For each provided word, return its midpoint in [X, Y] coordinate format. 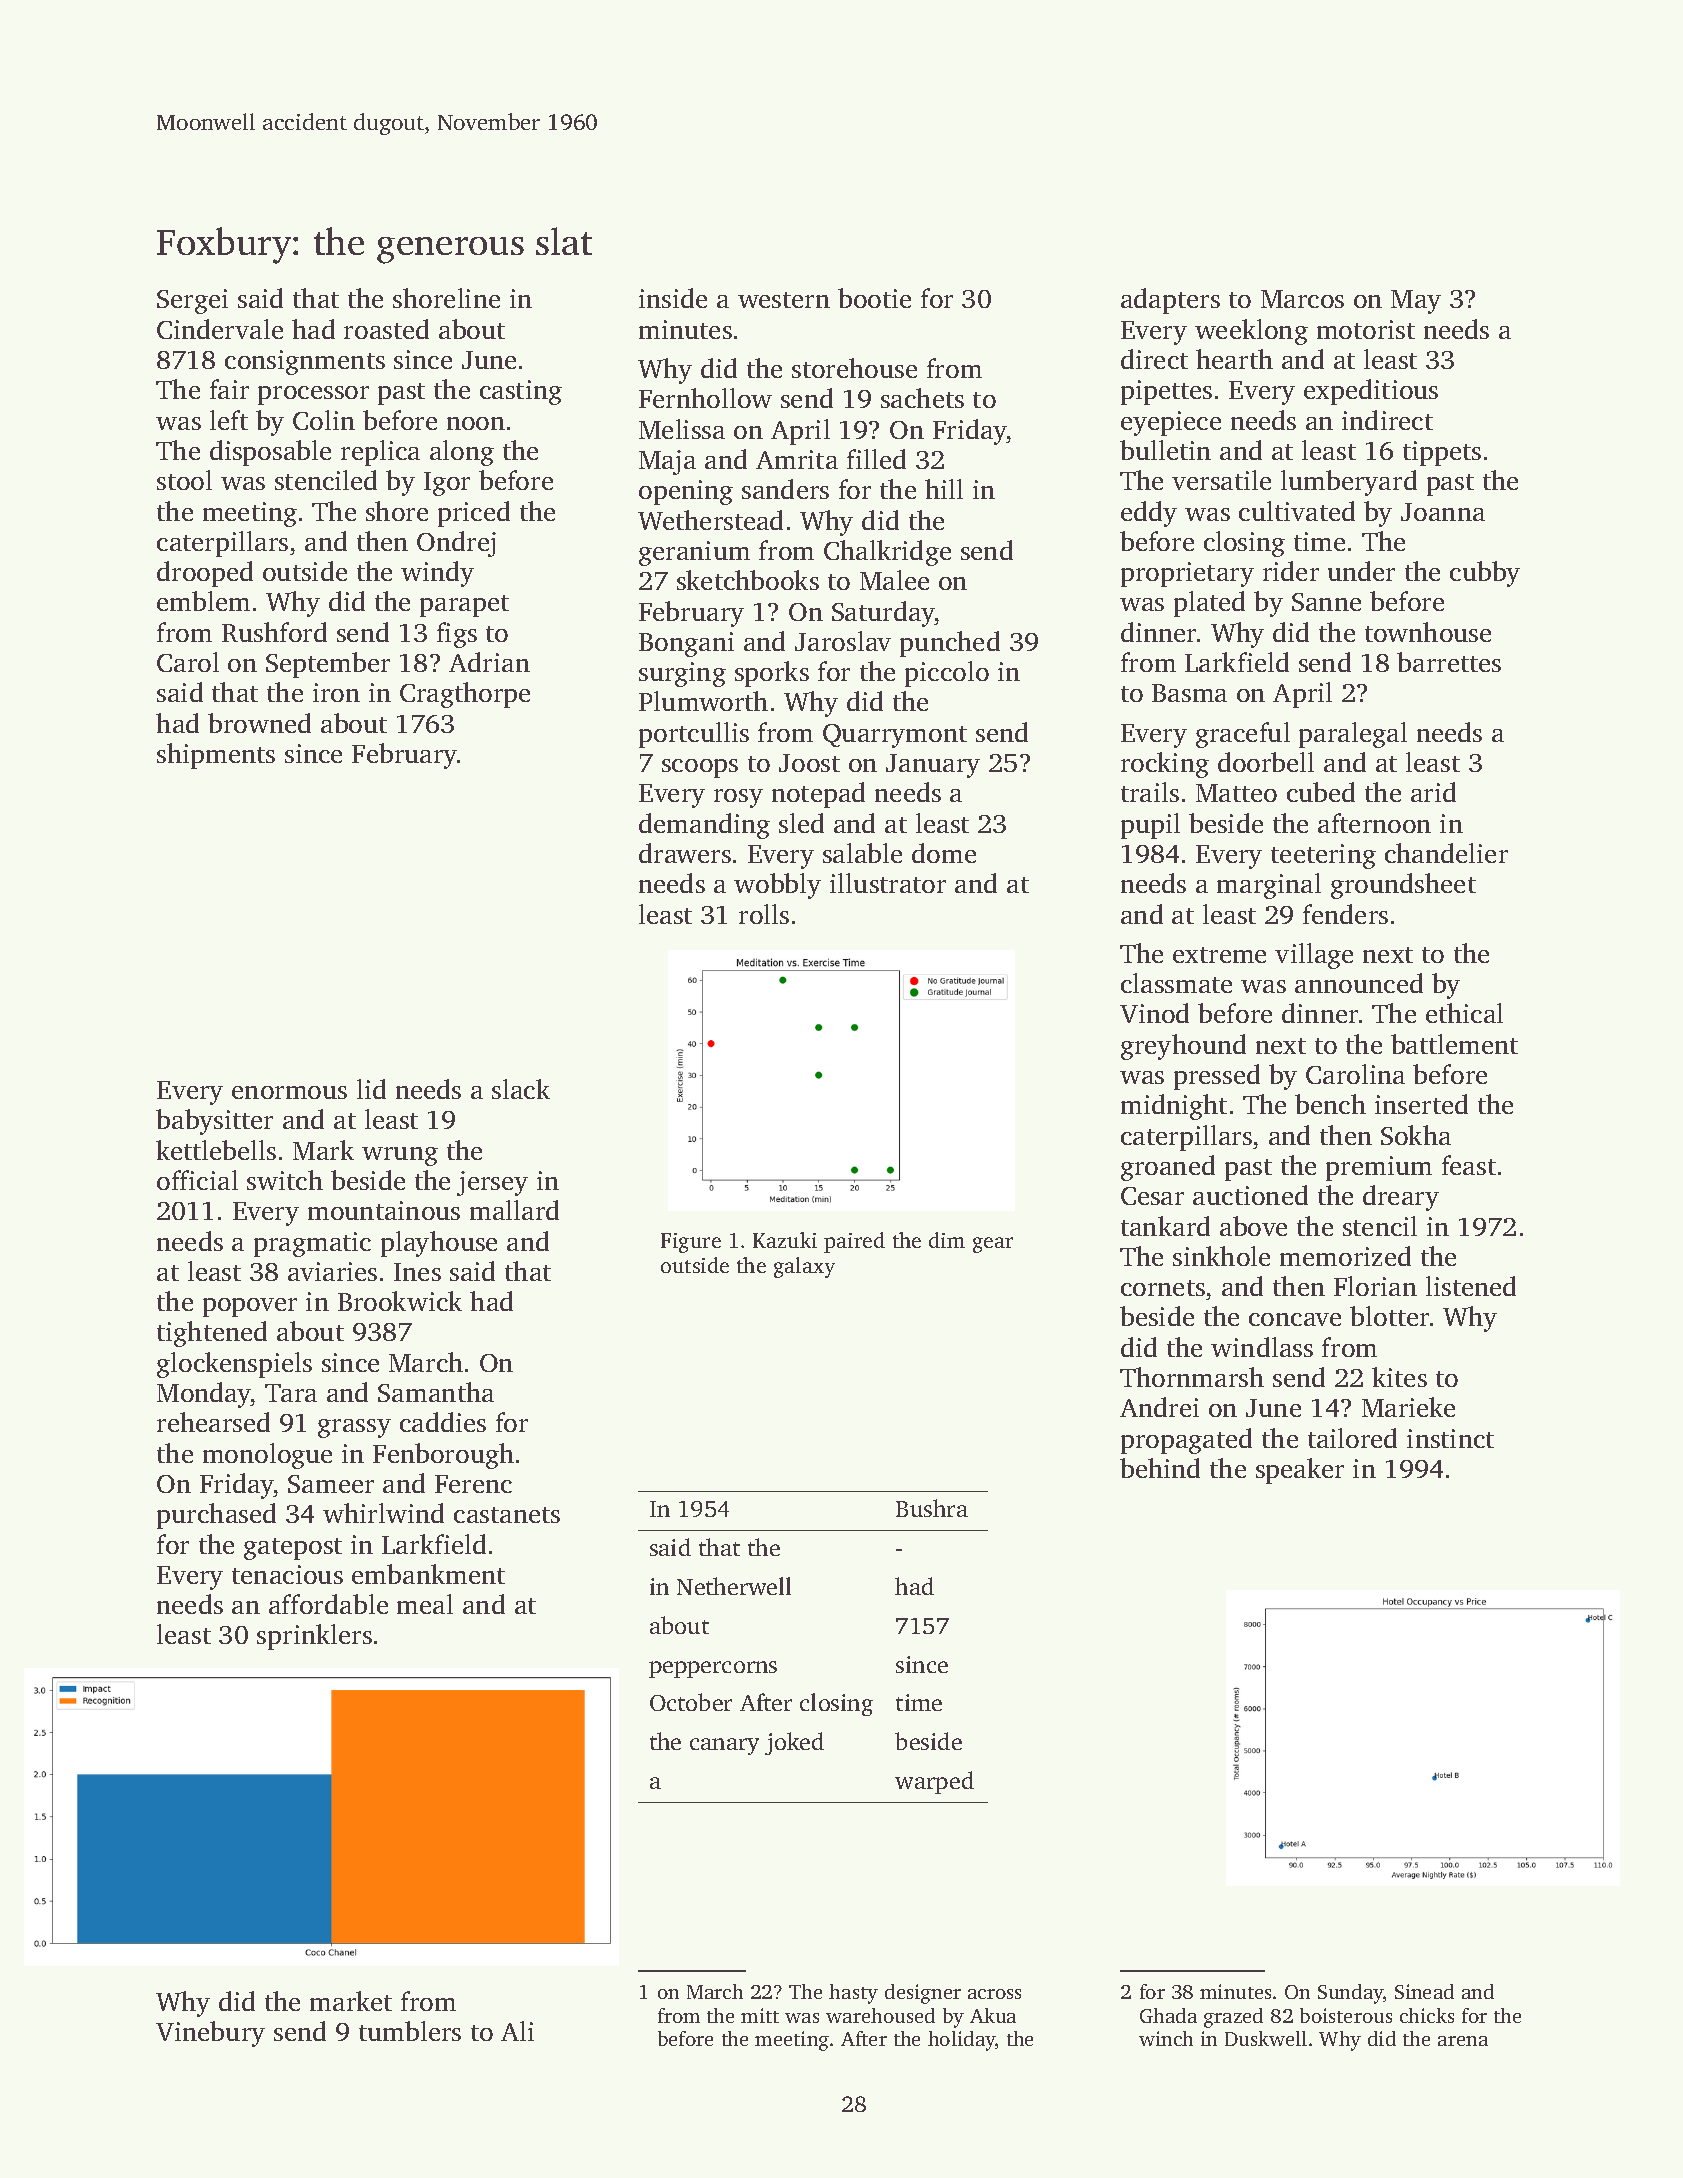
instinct [1450, 1438]
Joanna [1443, 512]
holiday [961, 2041]
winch [1166, 2038]
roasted [386, 329]
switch [285, 1180]
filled [876, 459]
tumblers [410, 2031]
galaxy [804, 1267]
